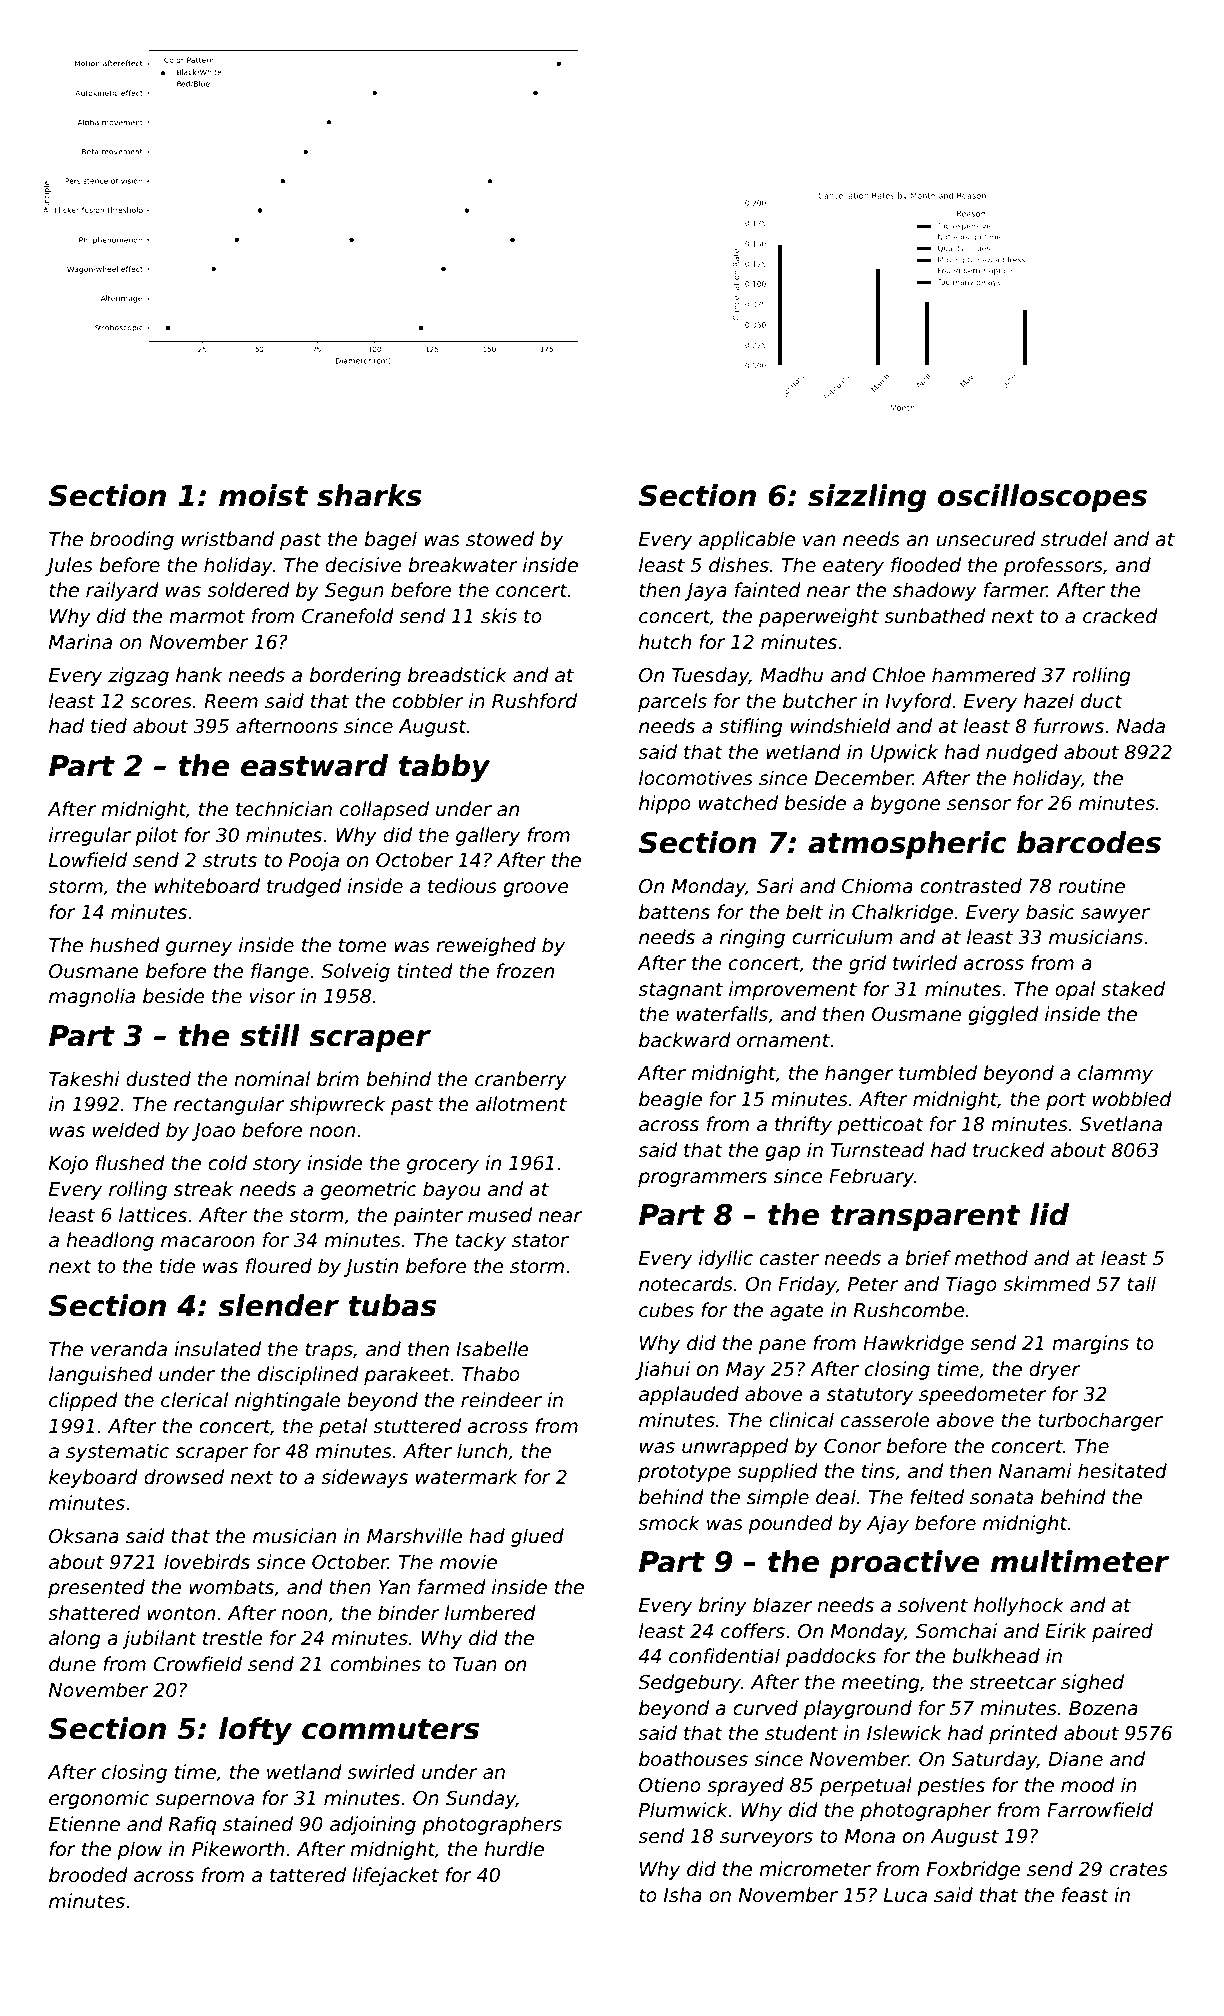 The width and height of the screenshot is (1224, 2016). Describe the element at coordinates (480, 1241) in the screenshot. I see `tacky` at that location.
